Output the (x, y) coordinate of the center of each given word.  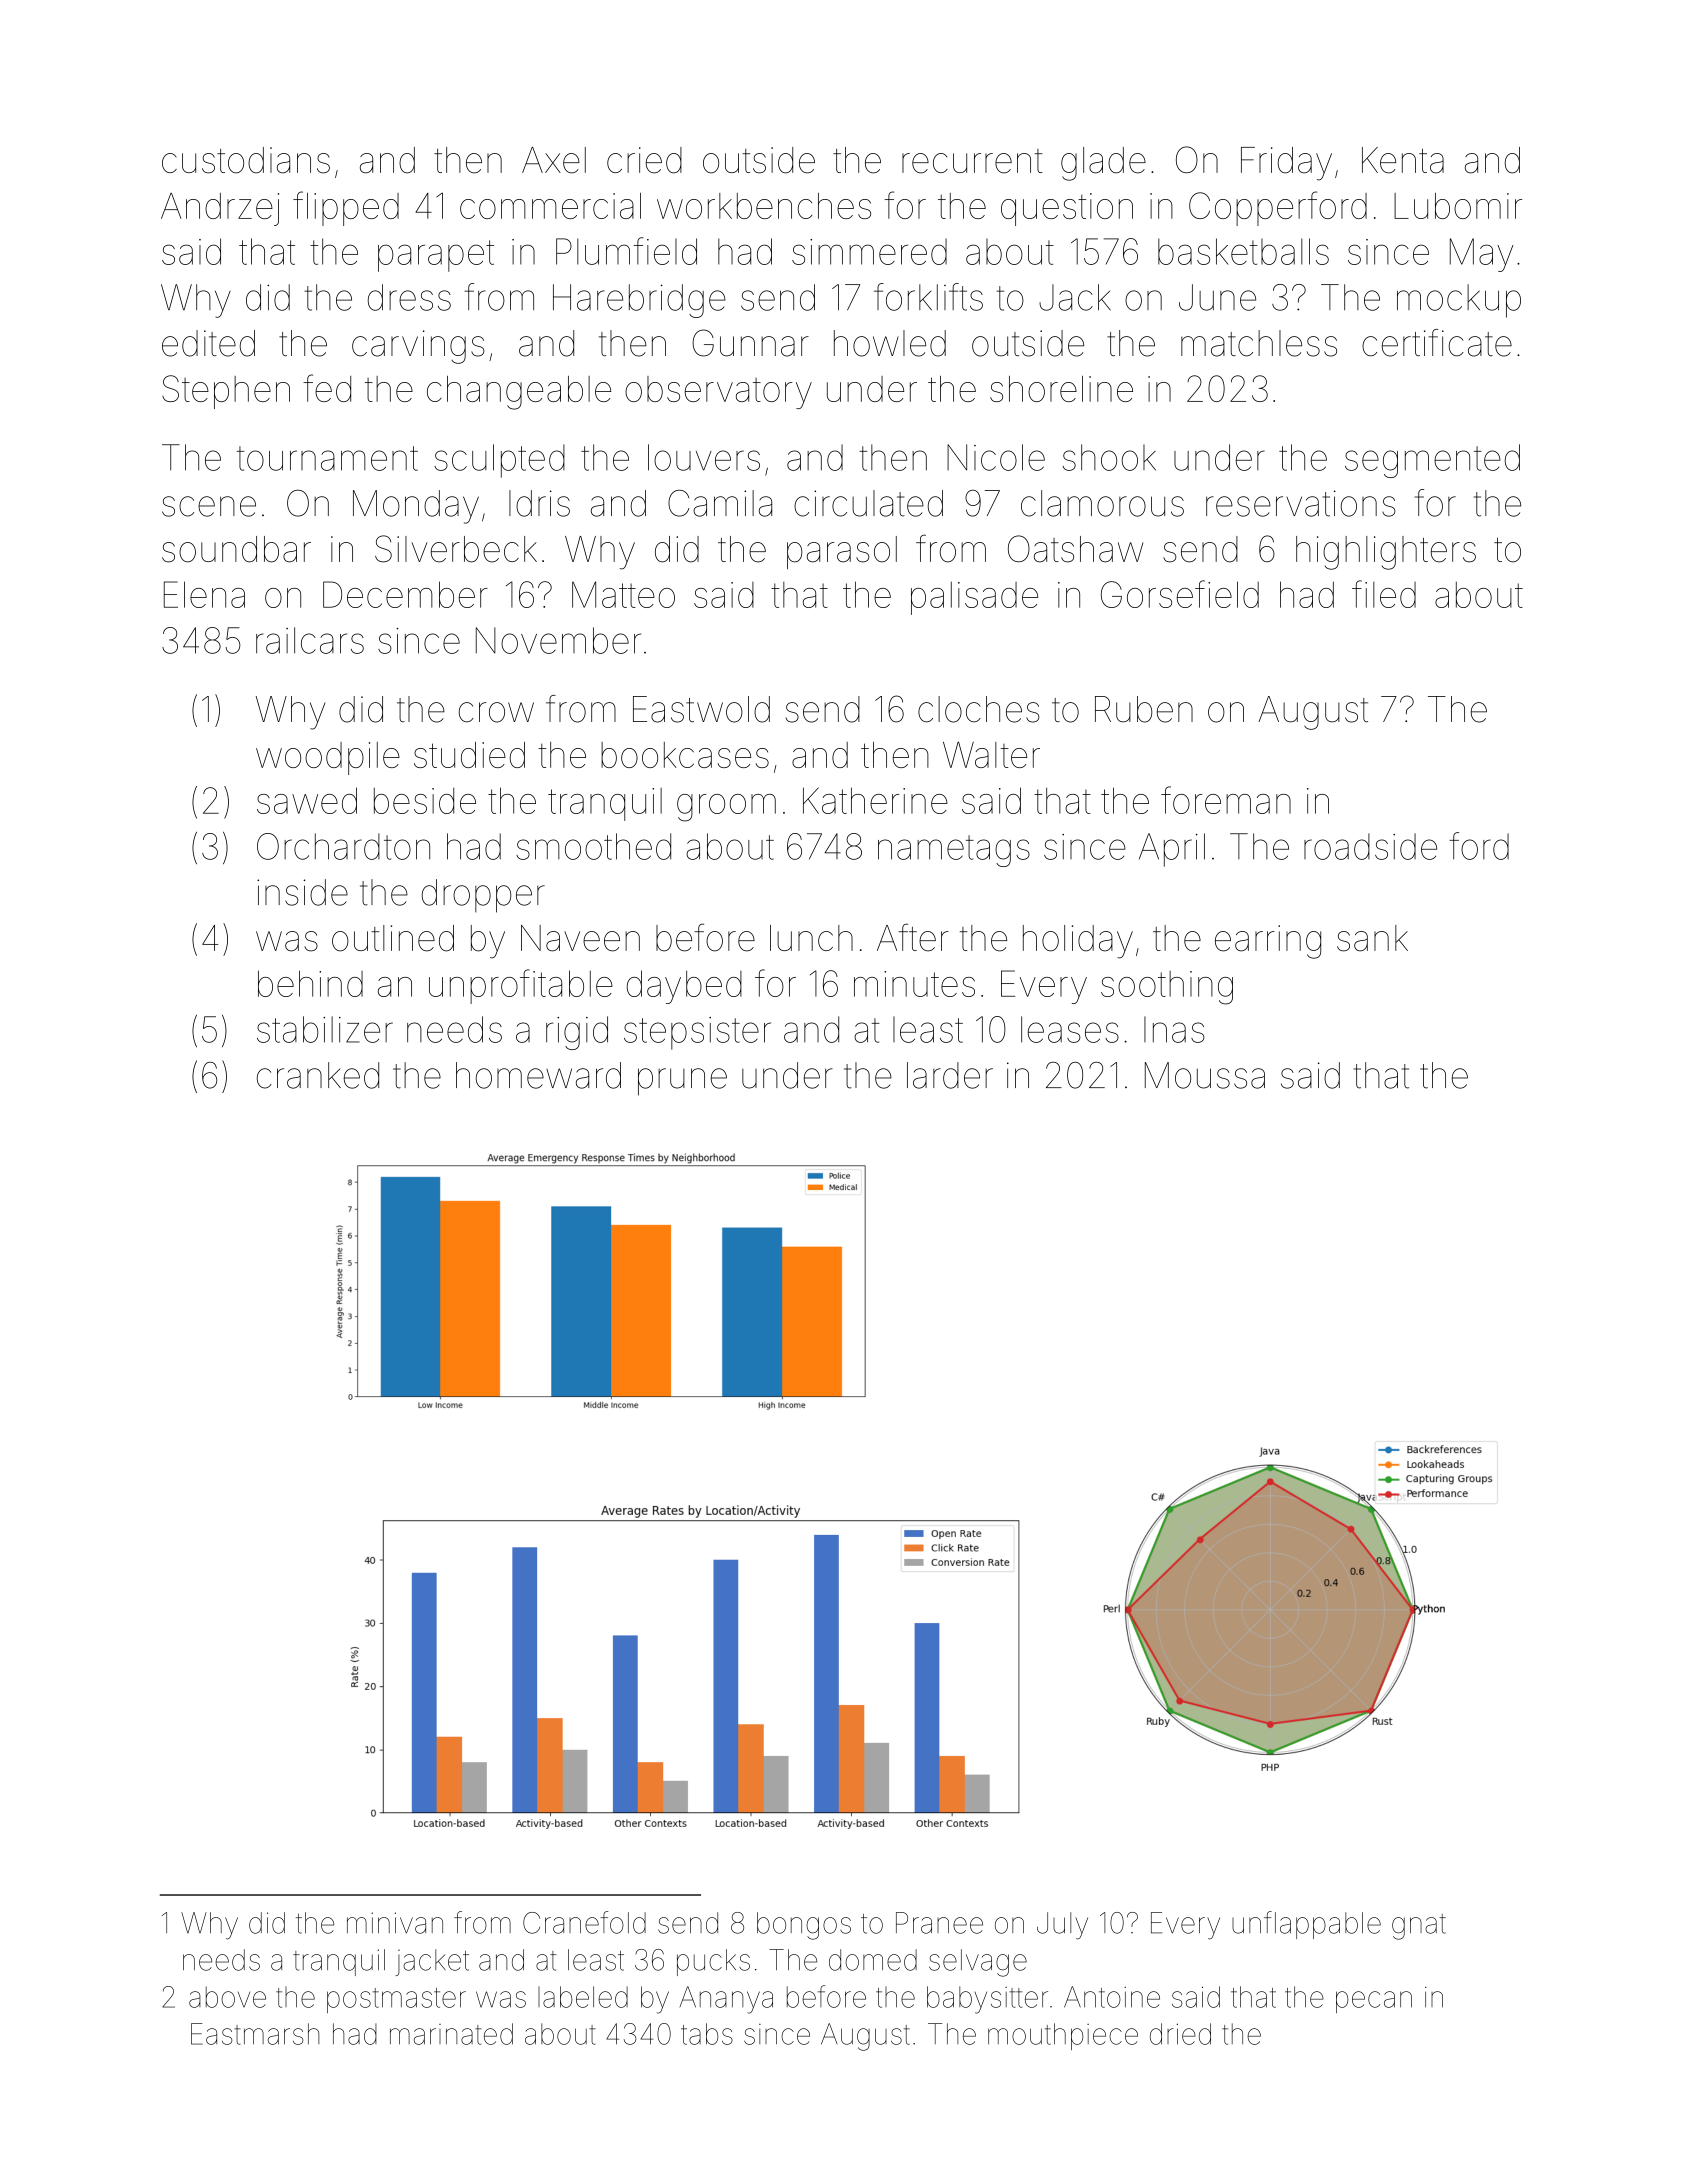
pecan (1374, 2002)
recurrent (972, 161)
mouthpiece (1063, 2036)
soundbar (236, 549)
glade (1103, 164)
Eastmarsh (255, 2034)
